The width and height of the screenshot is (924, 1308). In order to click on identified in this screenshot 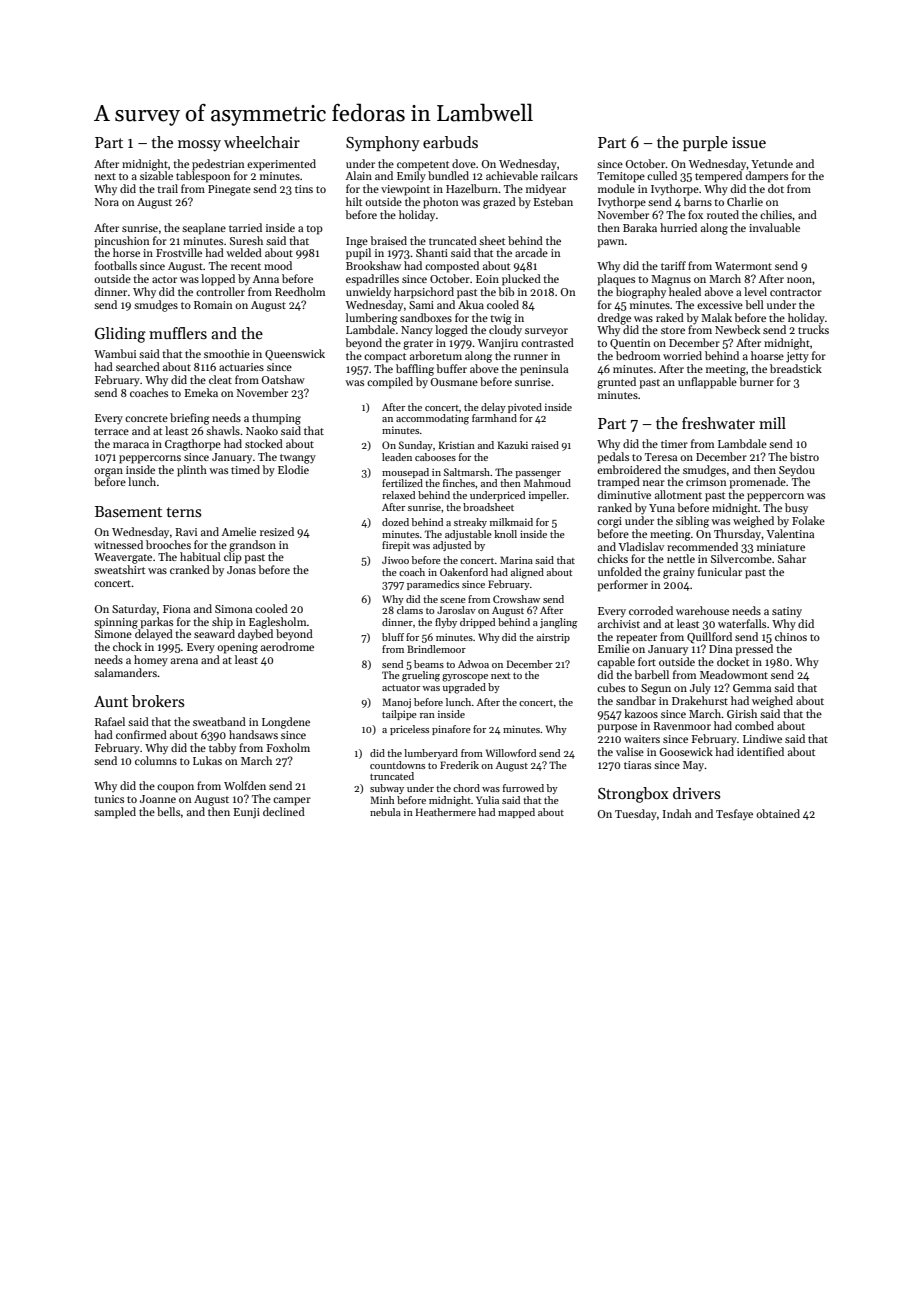, I will do `click(760, 751)`.
